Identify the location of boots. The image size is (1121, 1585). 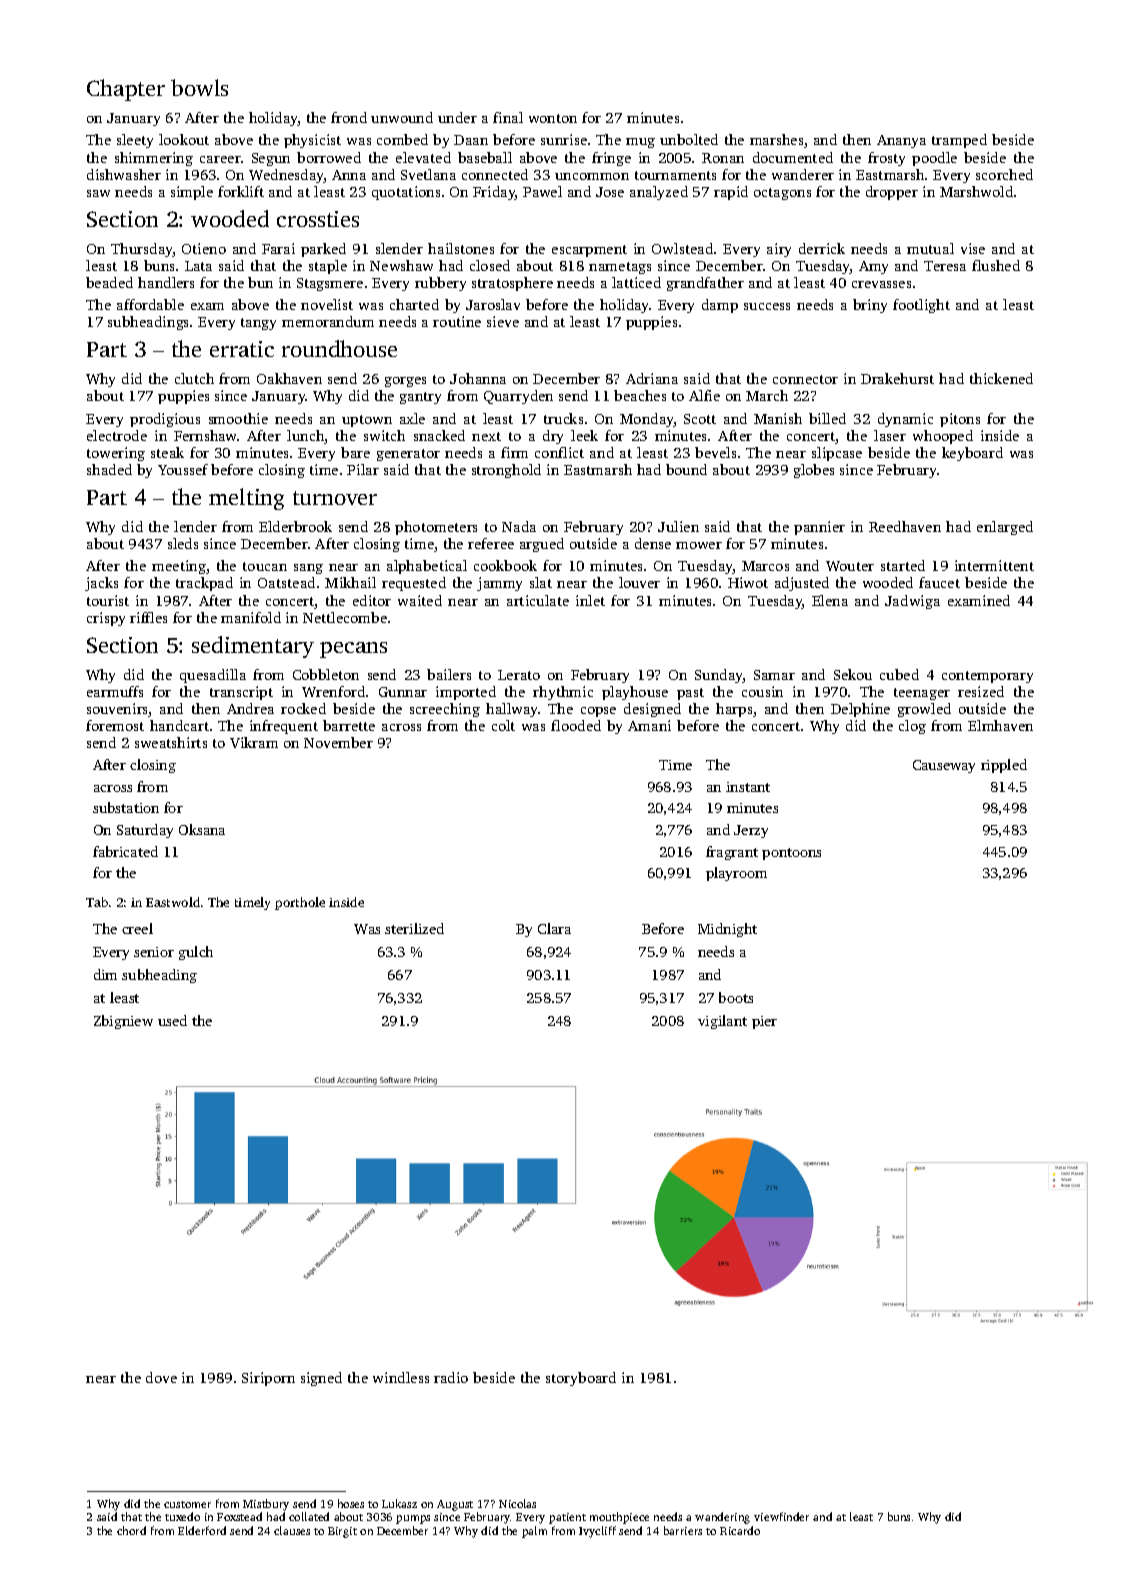
(736, 997).
